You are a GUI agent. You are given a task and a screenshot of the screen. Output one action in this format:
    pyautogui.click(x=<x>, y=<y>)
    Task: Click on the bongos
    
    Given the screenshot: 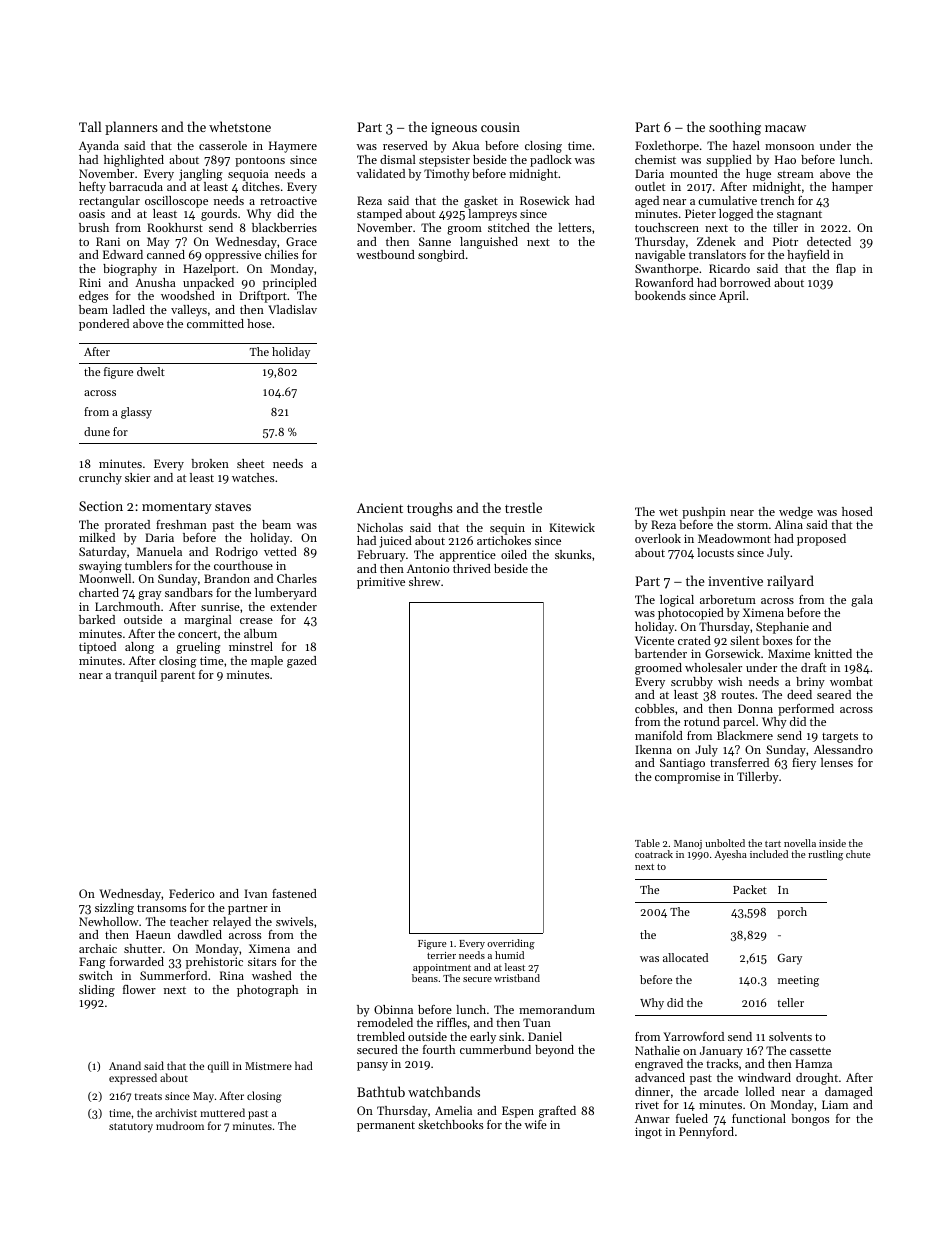 What is the action you would take?
    pyautogui.click(x=810, y=1120)
